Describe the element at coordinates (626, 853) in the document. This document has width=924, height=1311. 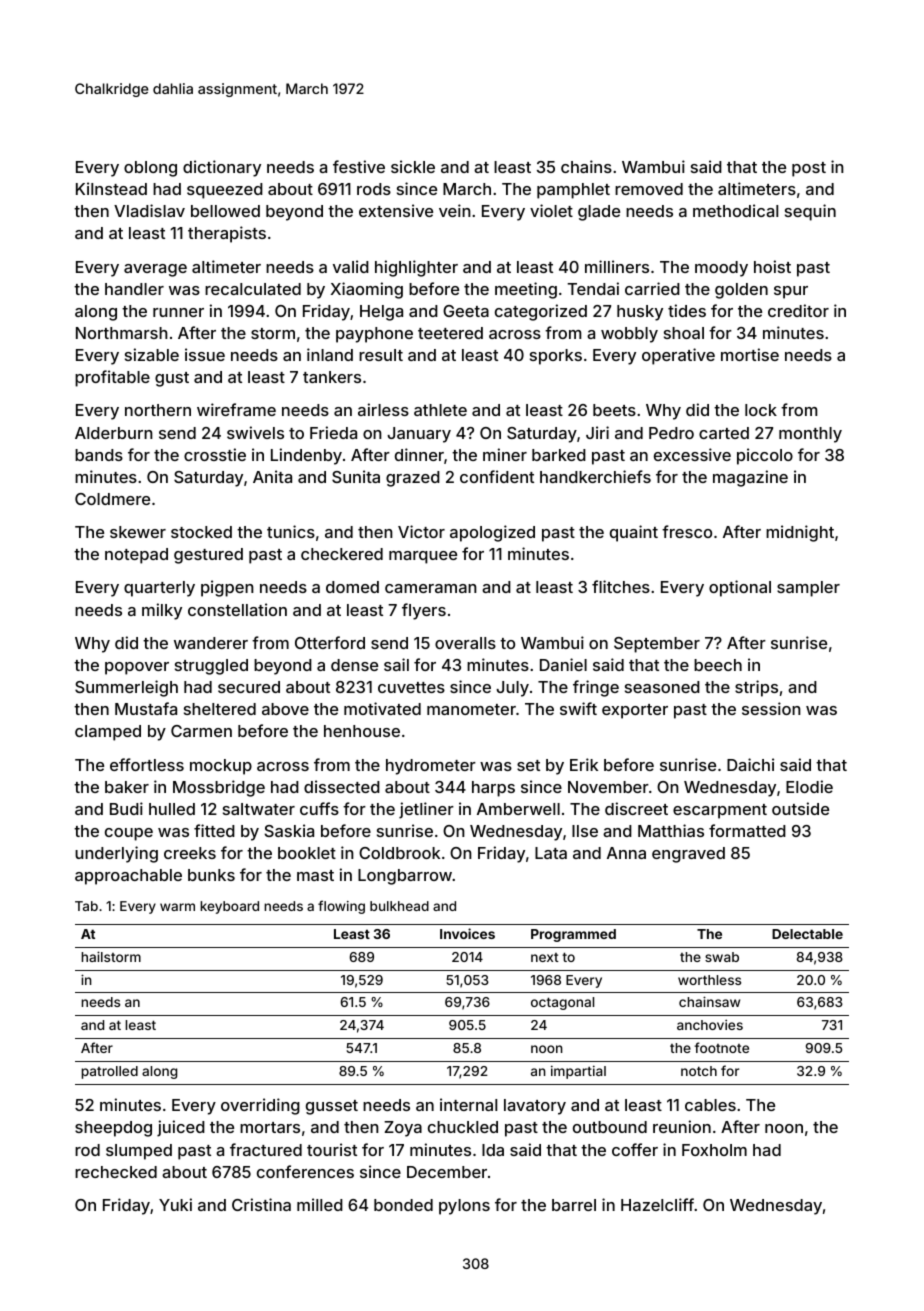
I see `Anna` at that location.
